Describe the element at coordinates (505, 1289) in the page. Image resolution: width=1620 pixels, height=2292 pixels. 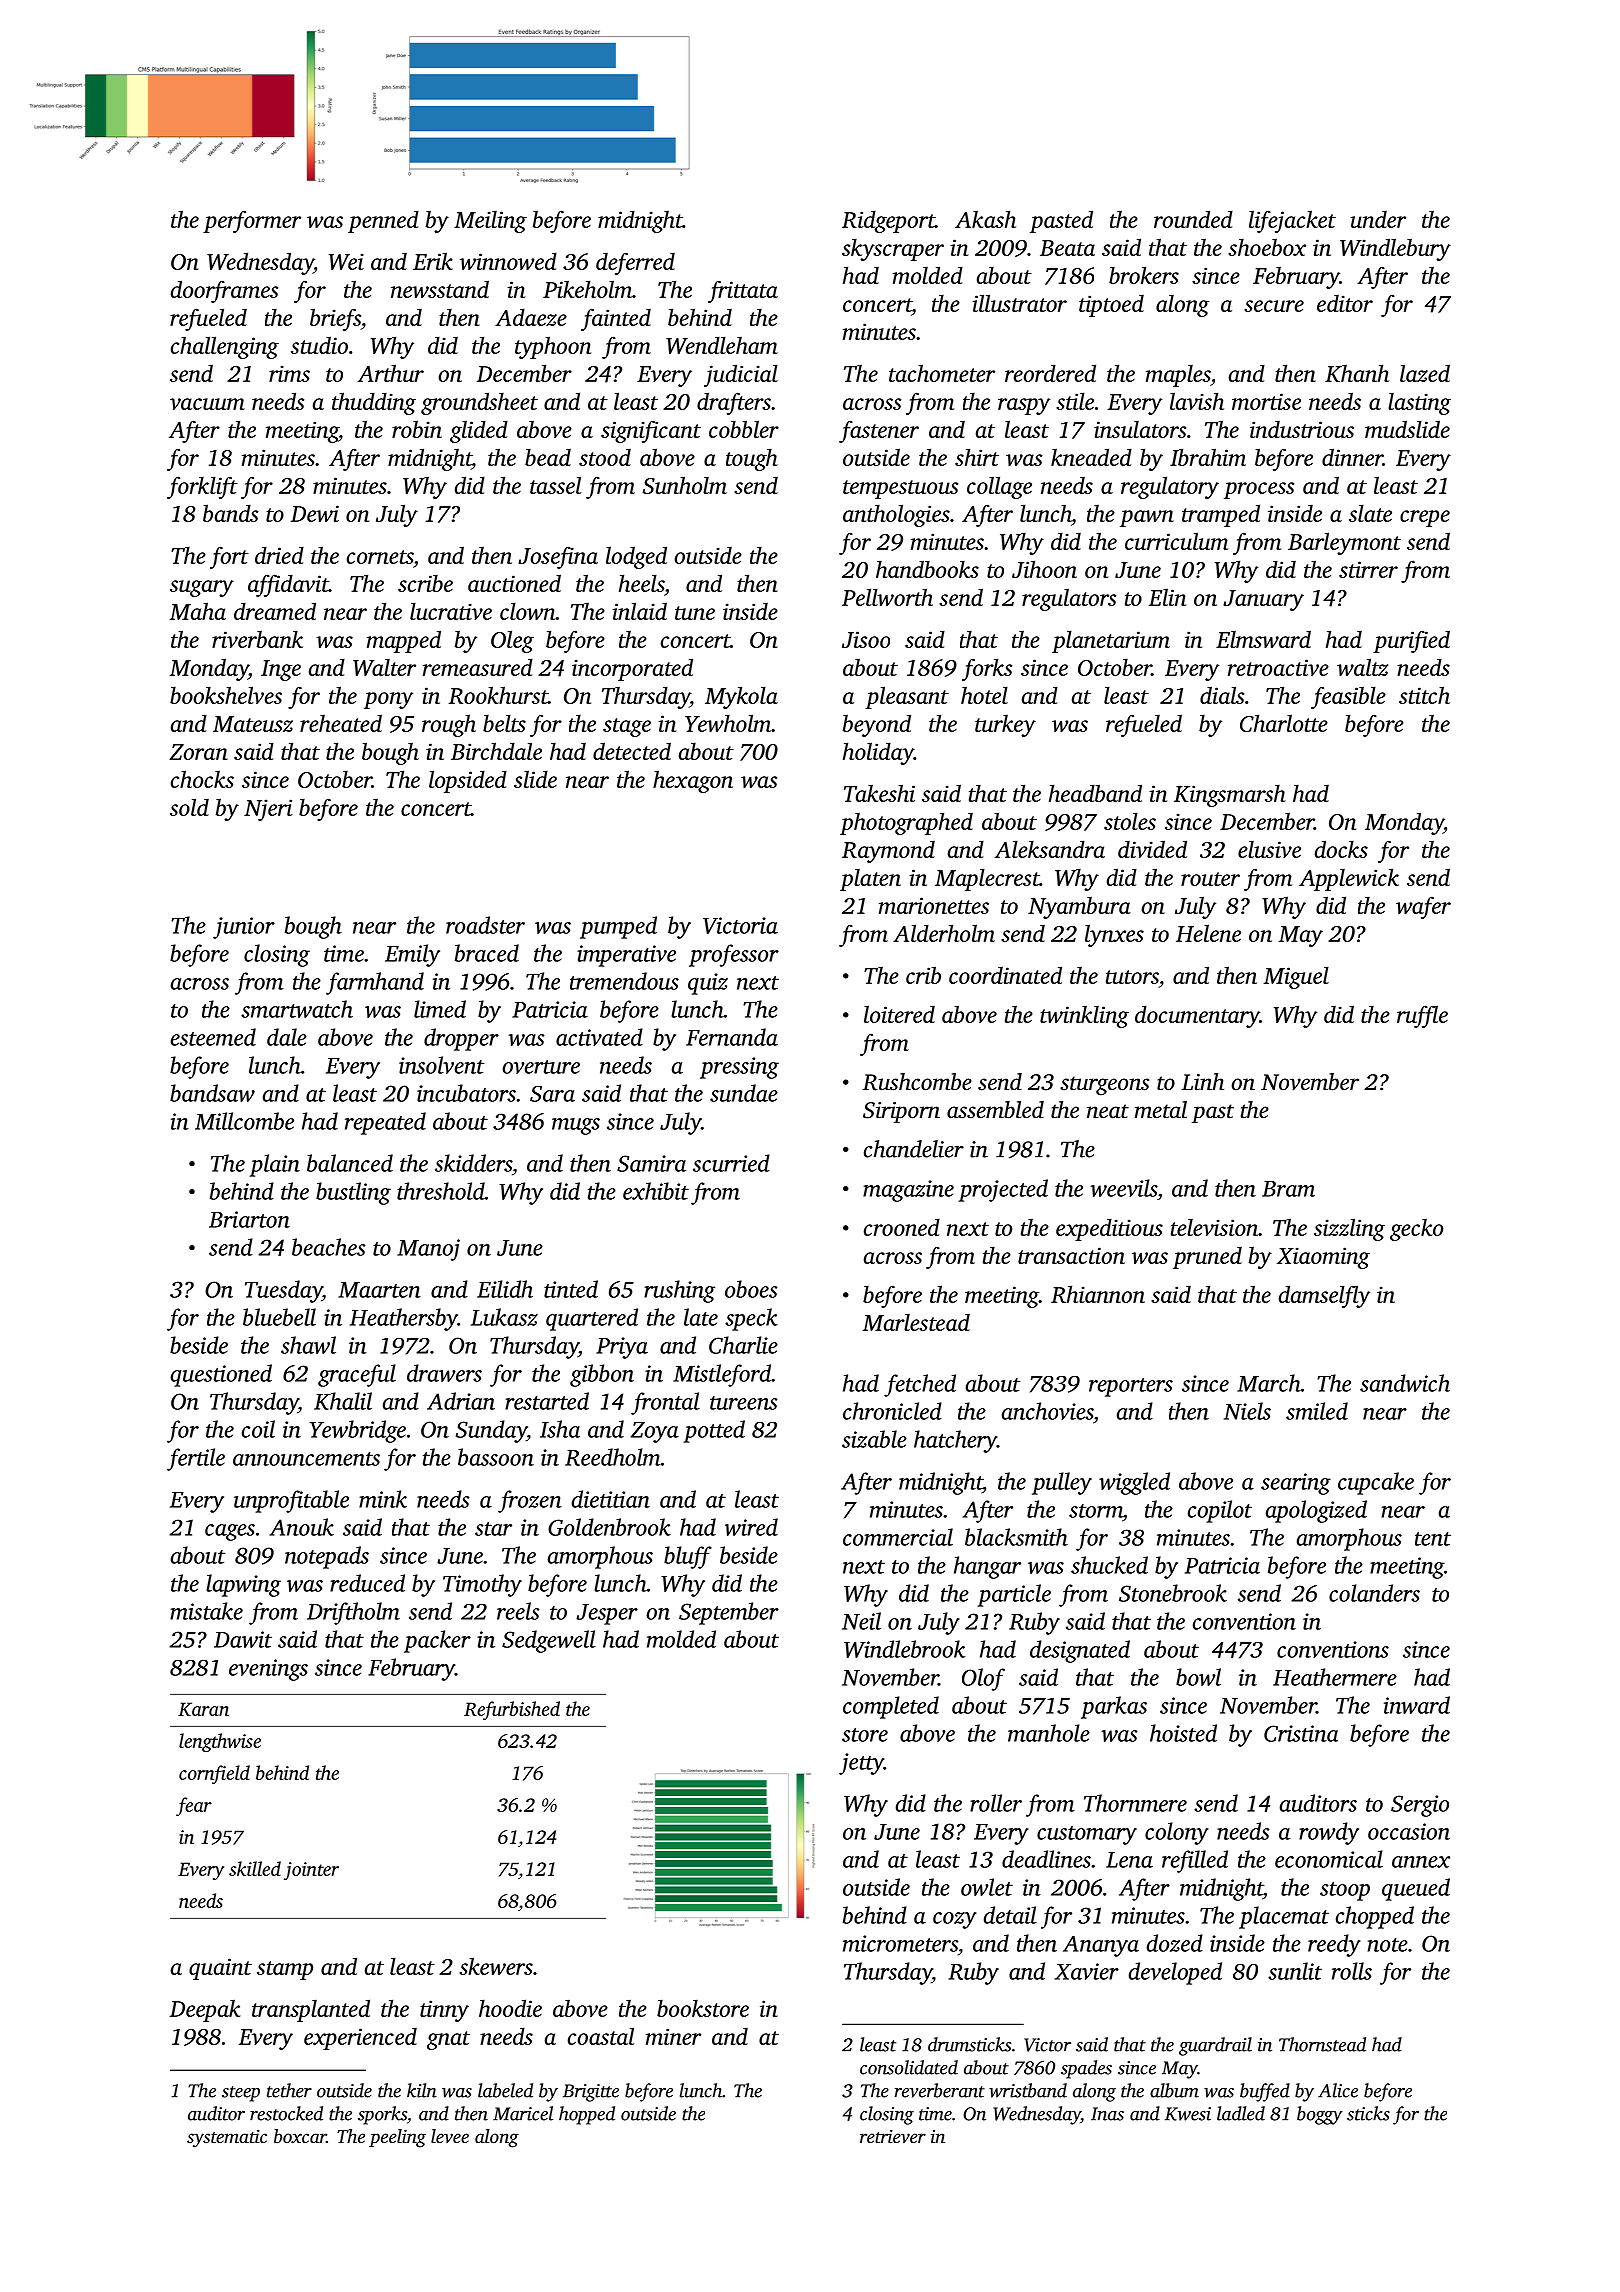
I see `Eilidh` at that location.
